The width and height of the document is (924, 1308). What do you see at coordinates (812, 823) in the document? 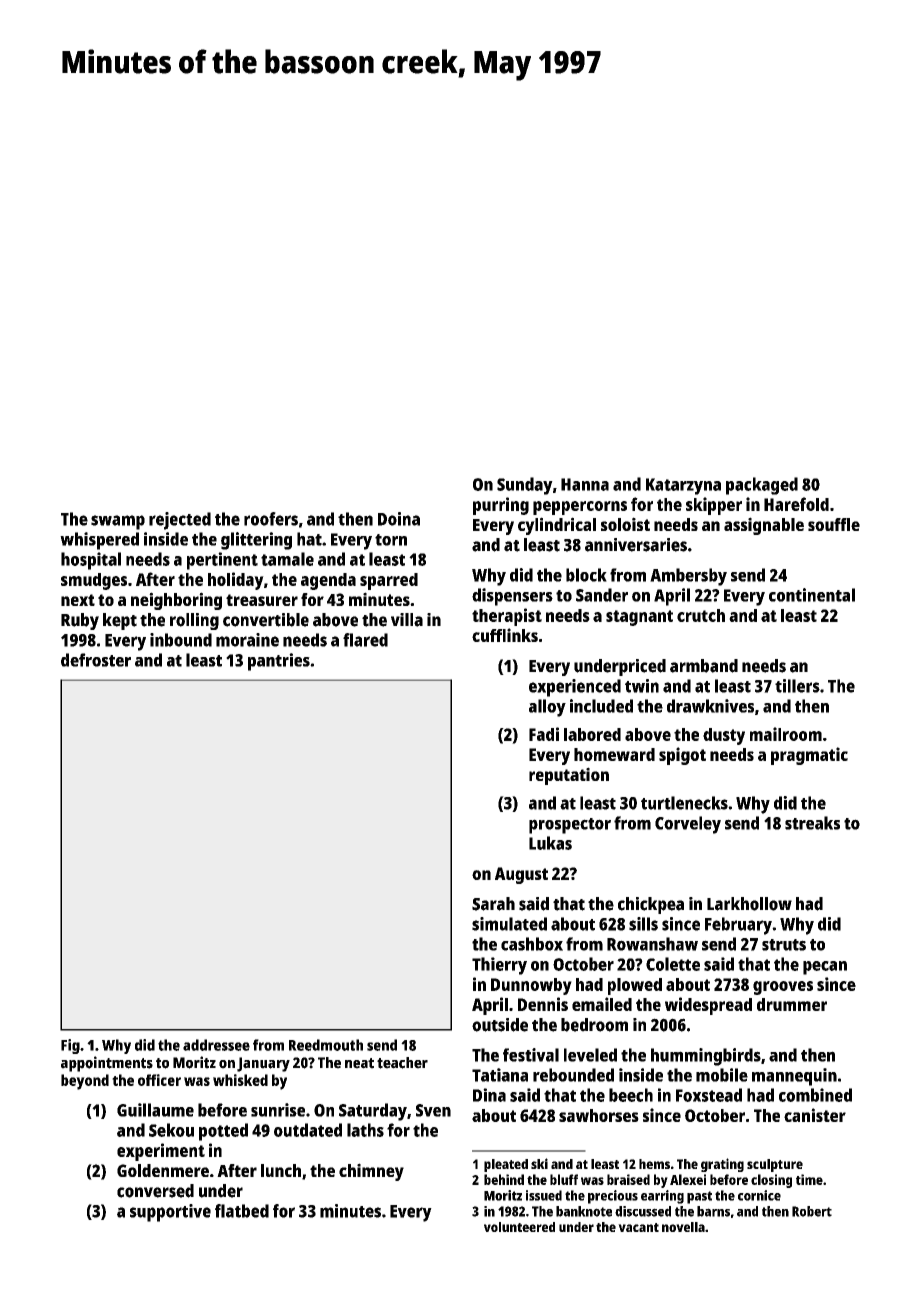
I see `streaks` at bounding box center [812, 823].
